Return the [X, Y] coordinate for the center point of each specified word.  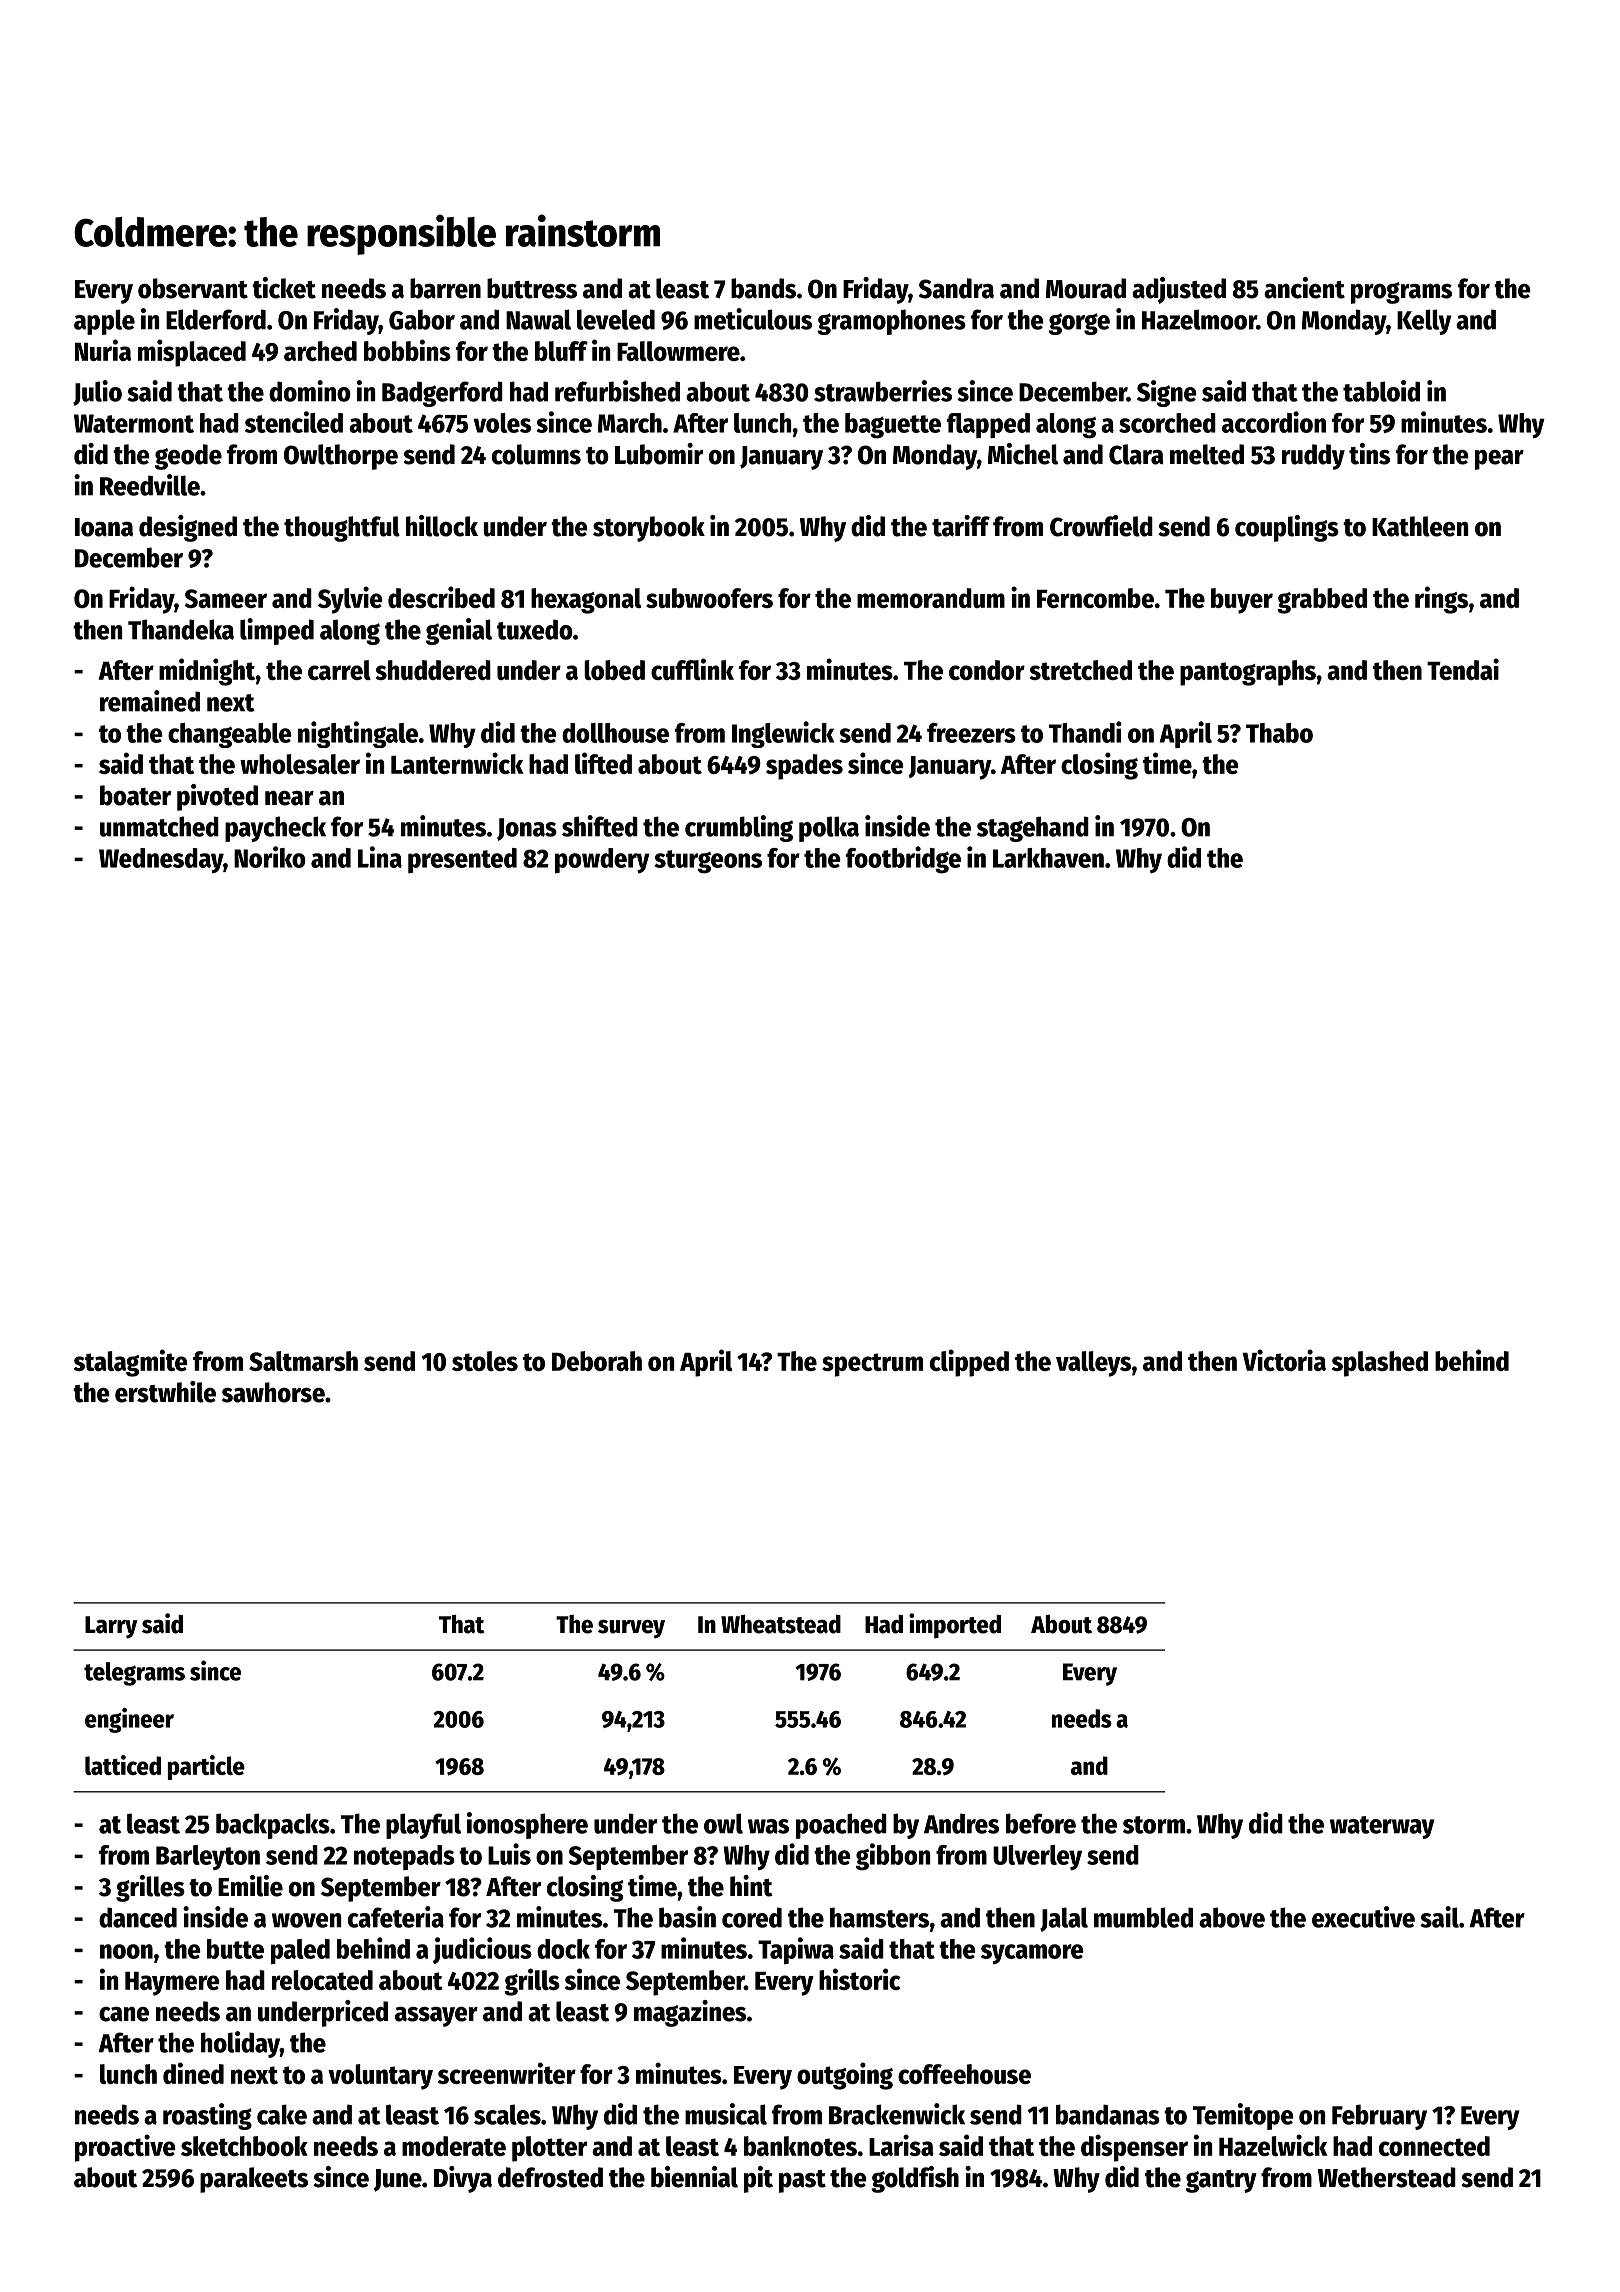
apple [104, 322]
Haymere [172, 1984]
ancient [1304, 288]
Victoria [1284, 1360]
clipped [969, 1363]
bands [763, 288]
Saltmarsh [303, 1361]
